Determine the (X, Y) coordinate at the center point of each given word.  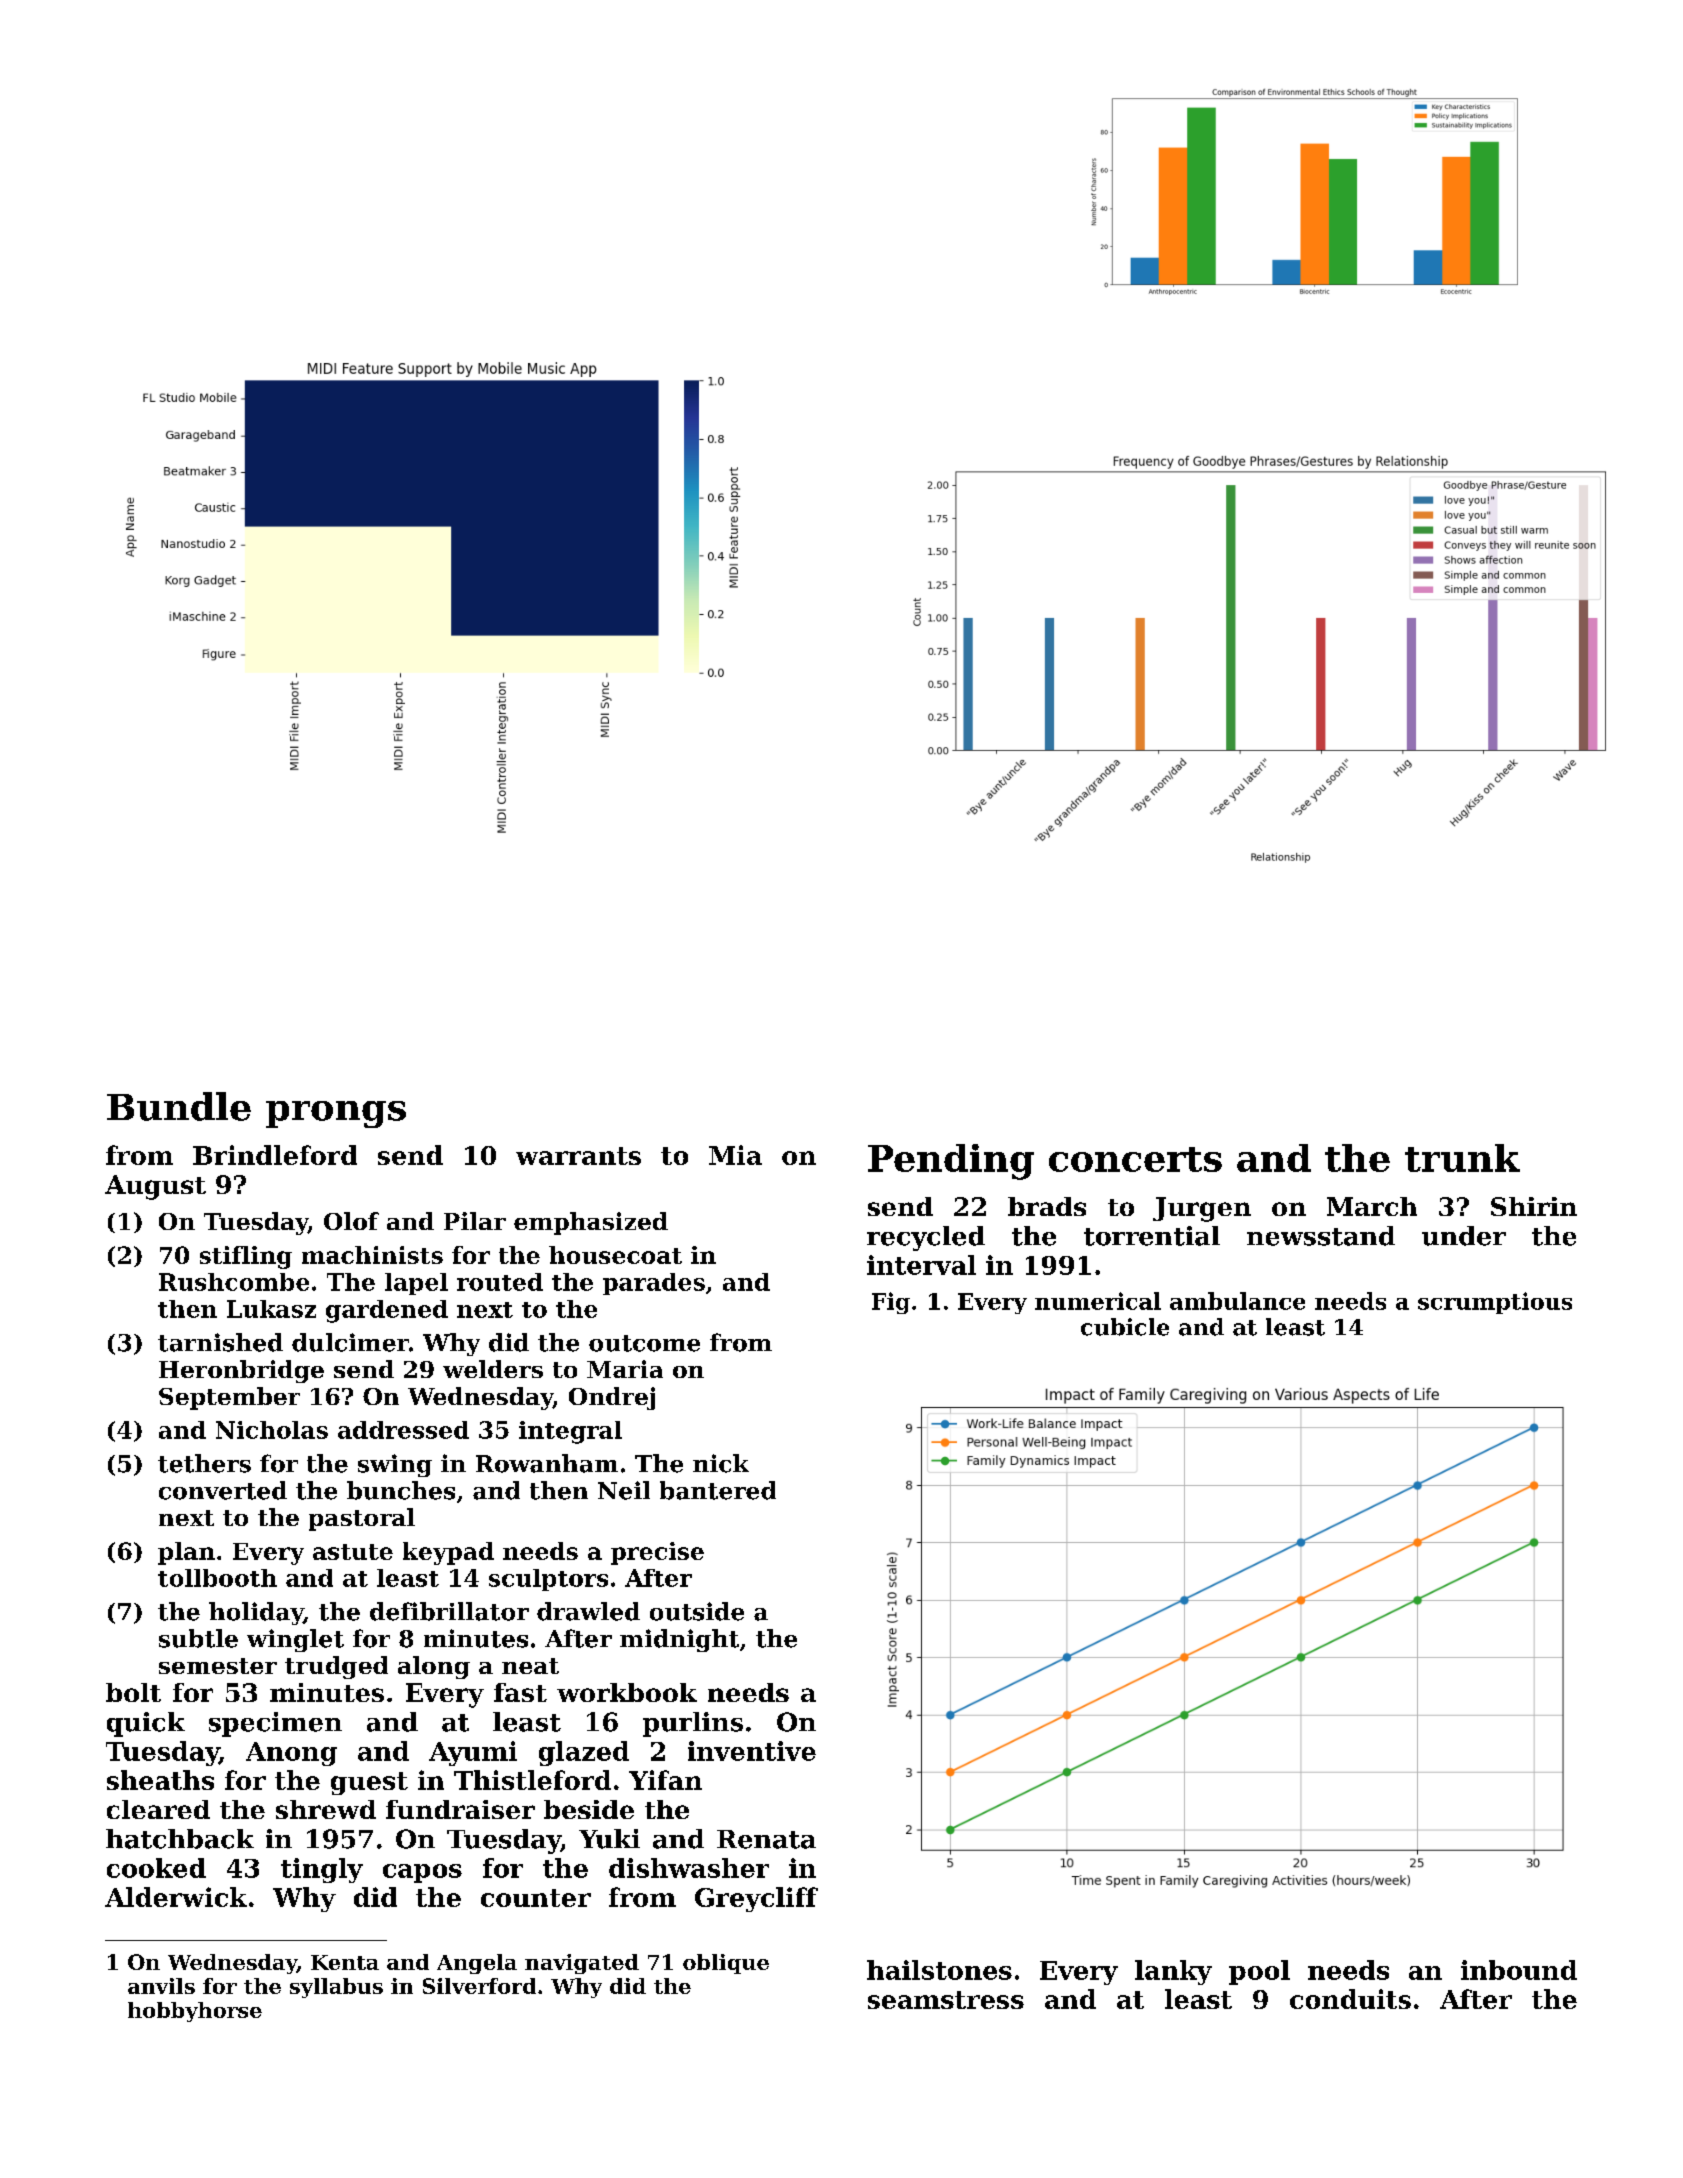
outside (697, 1611)
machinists (372, 1255)
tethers (204, 1463)
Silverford (479, 1986)
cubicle (1125, 1327)
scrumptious (1495, 1303)
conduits (1350, 1999)
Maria (625, 1369)
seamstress (946, 2000)
